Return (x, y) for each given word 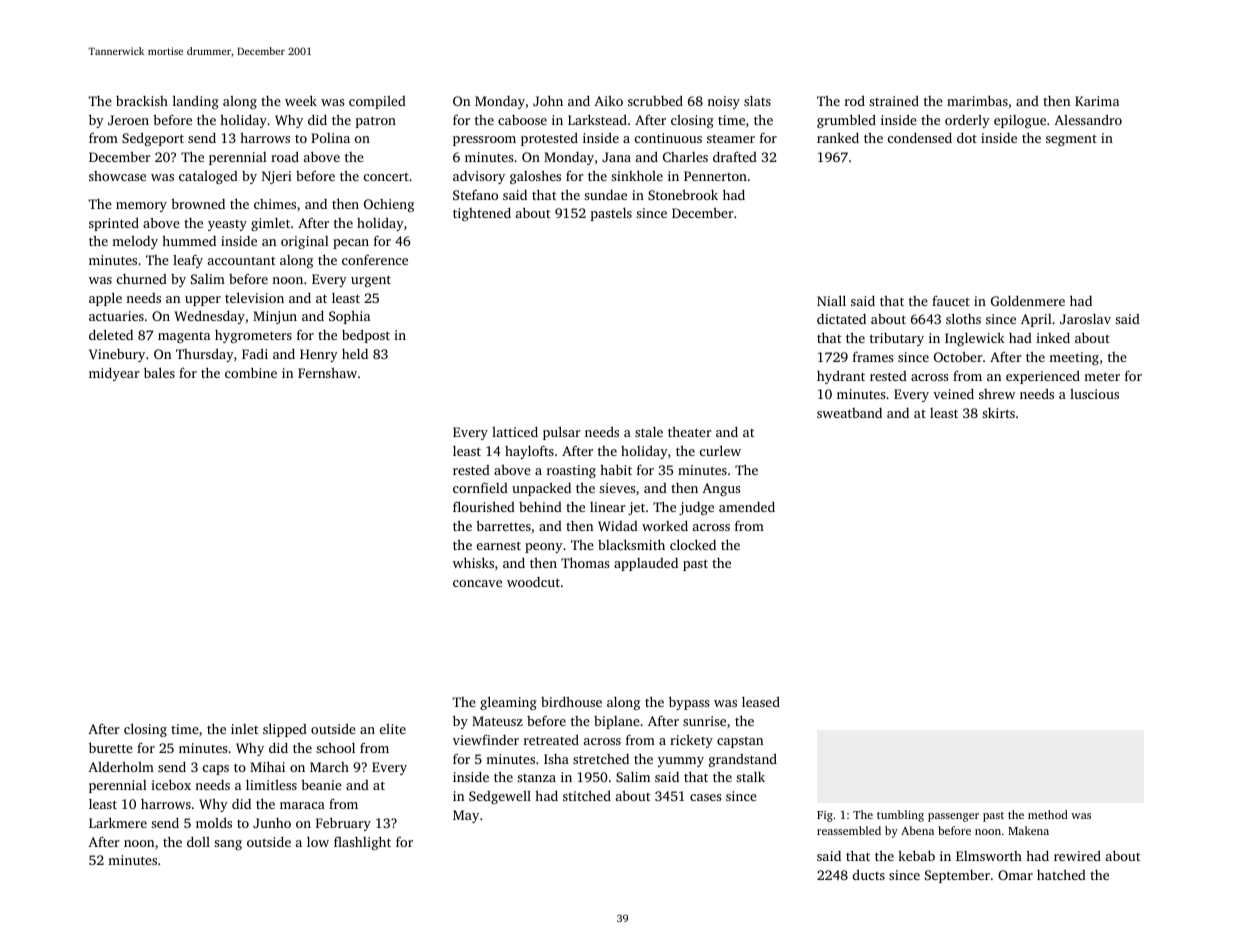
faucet (951, 300)
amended (747, 506)
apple (105, 299)
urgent (371, 281)
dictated (841, 319)
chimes (275, 204)
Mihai (267, 766)
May (466, 816)
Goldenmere (1028, 300)
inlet (244, 729)
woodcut (533, 582)
